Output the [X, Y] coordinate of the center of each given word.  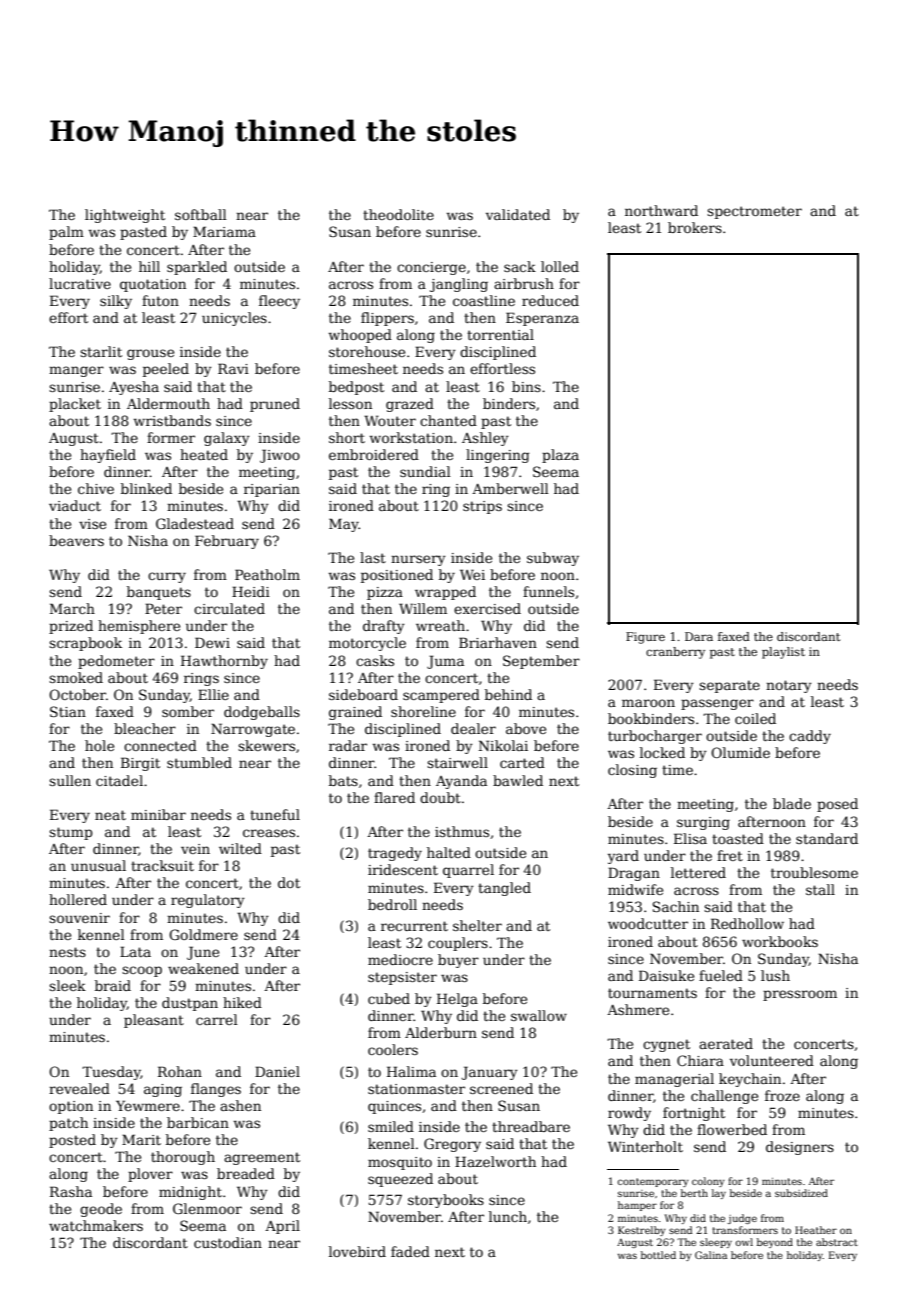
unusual [98, 865]
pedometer [116, 662]
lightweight [125, 216]
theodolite [398, 214]
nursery [418, 560]
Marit [141, 1139]
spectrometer [754, 212]
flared [394, 797]
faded [410, 1251]
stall [820, 889]
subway [553, 559]
